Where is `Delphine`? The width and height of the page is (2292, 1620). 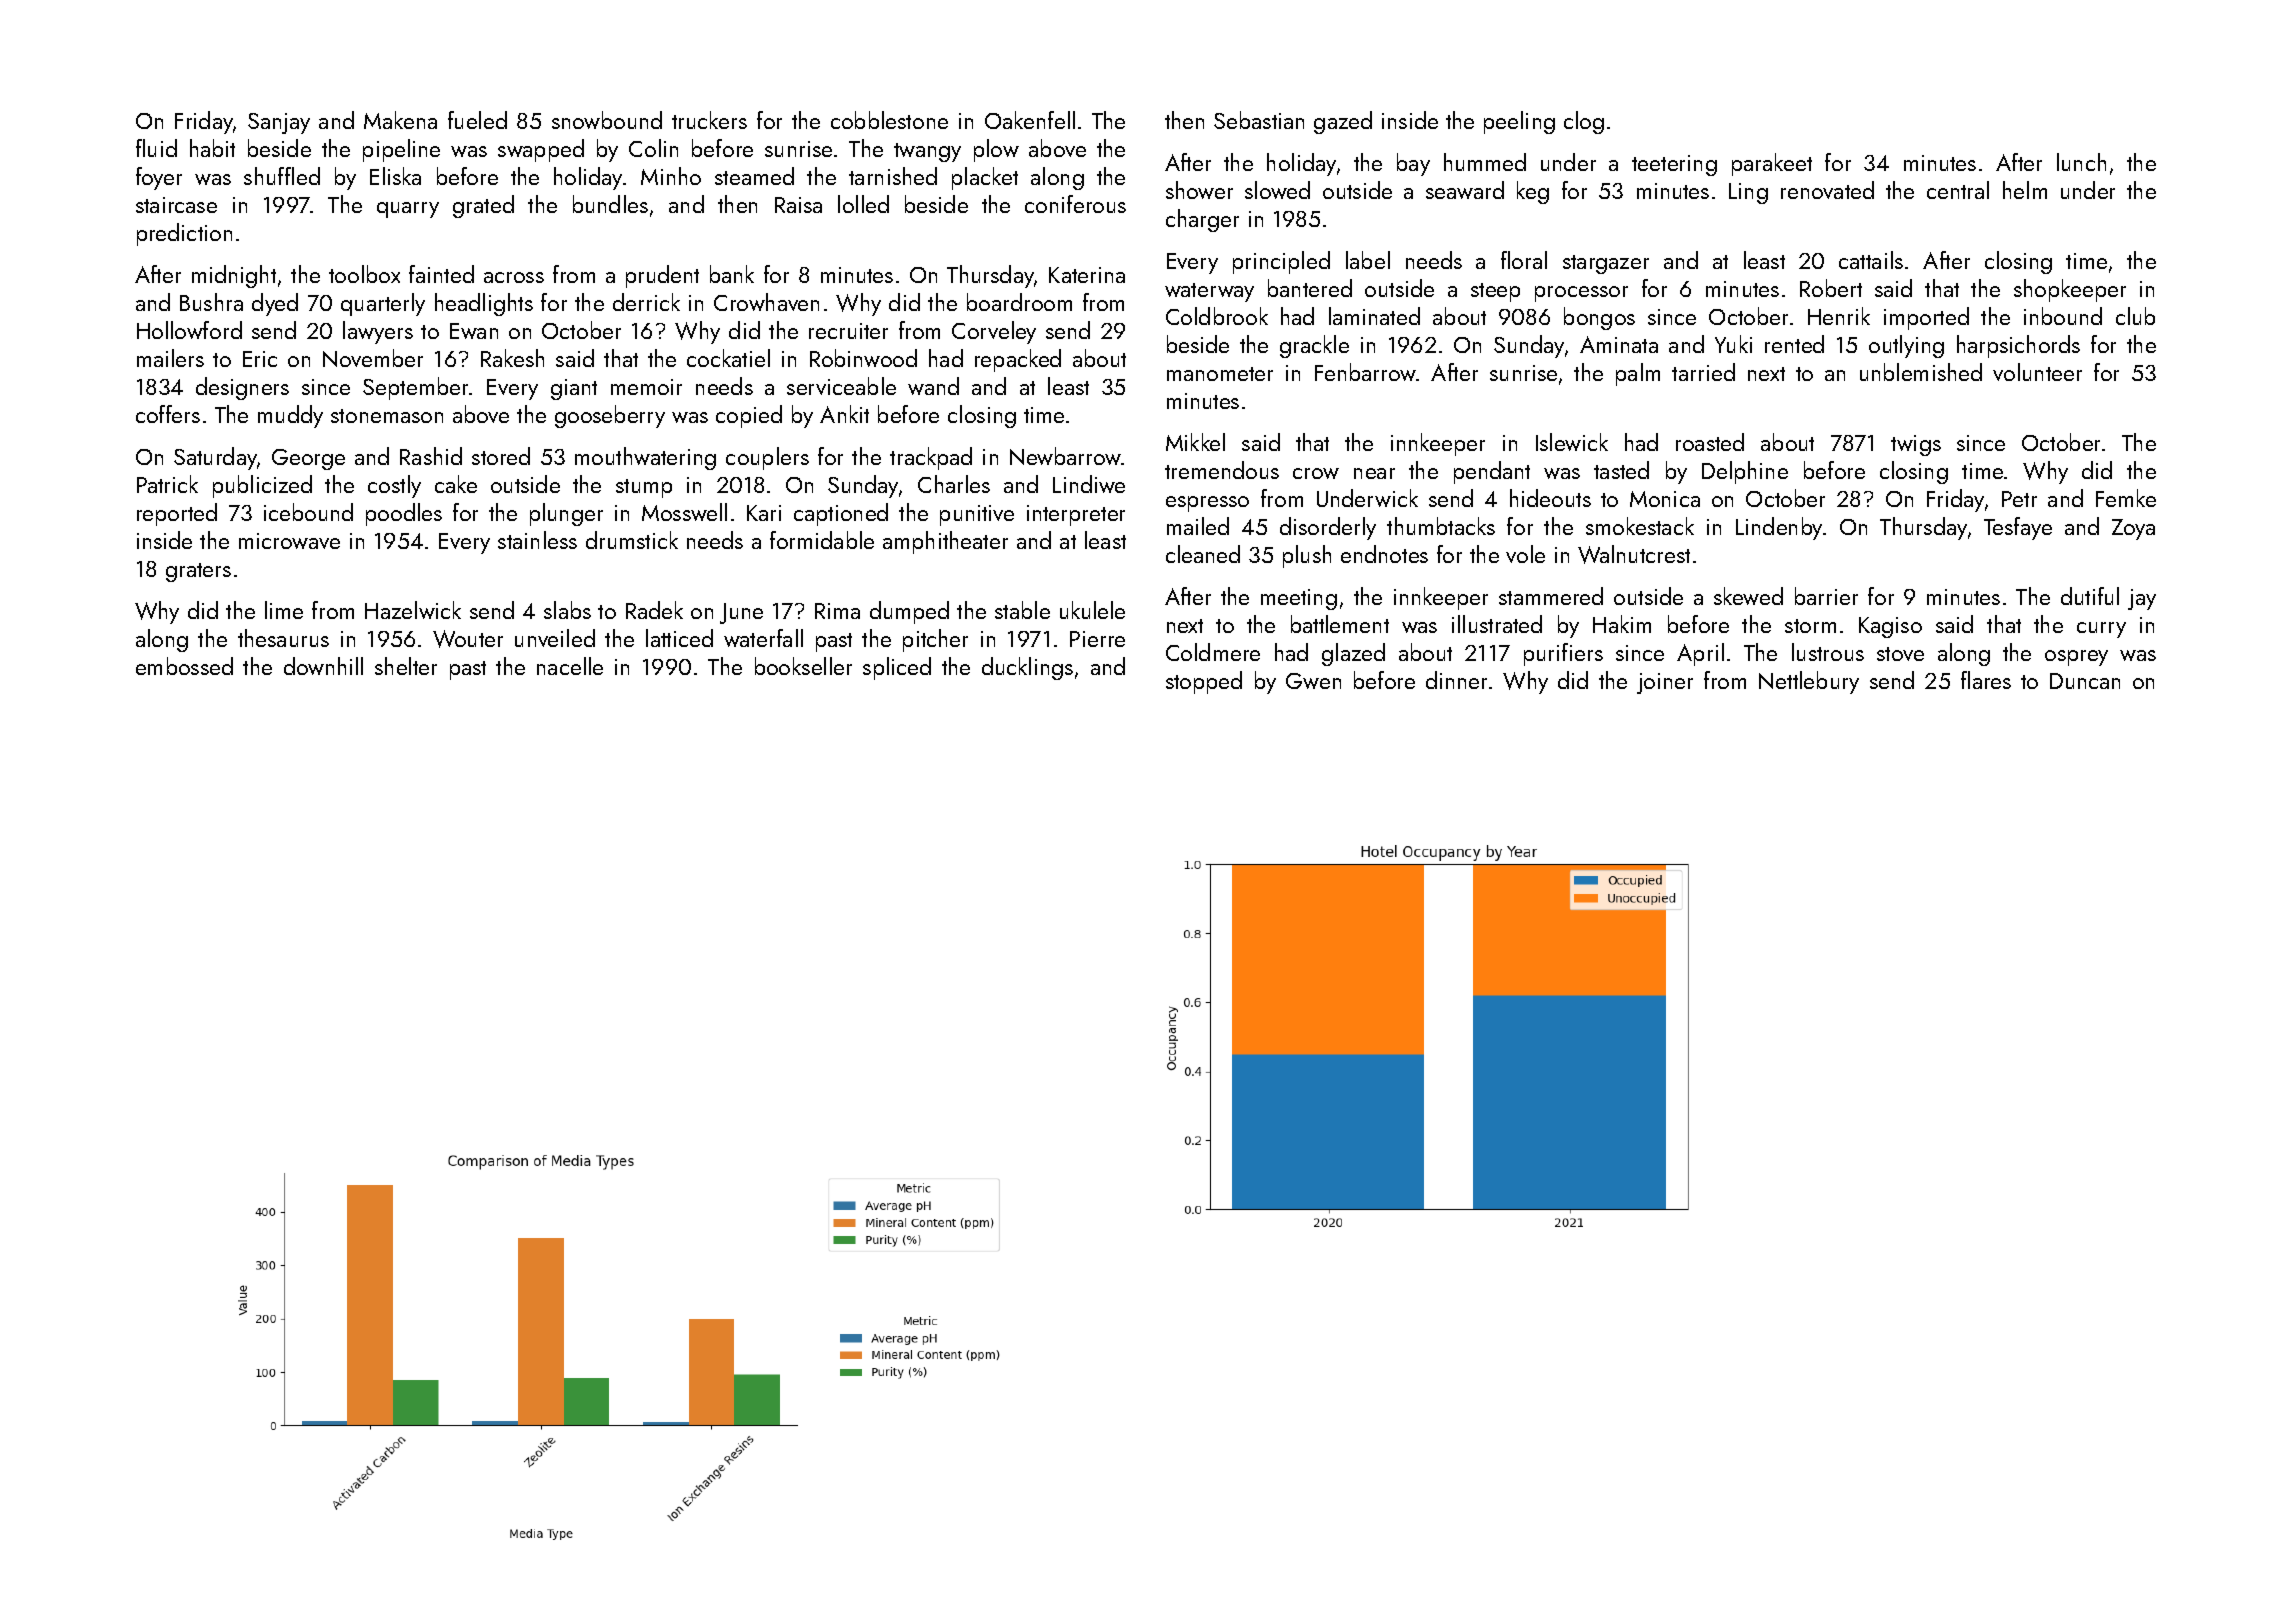
Delphine is located at coordinates (1745, 472).
